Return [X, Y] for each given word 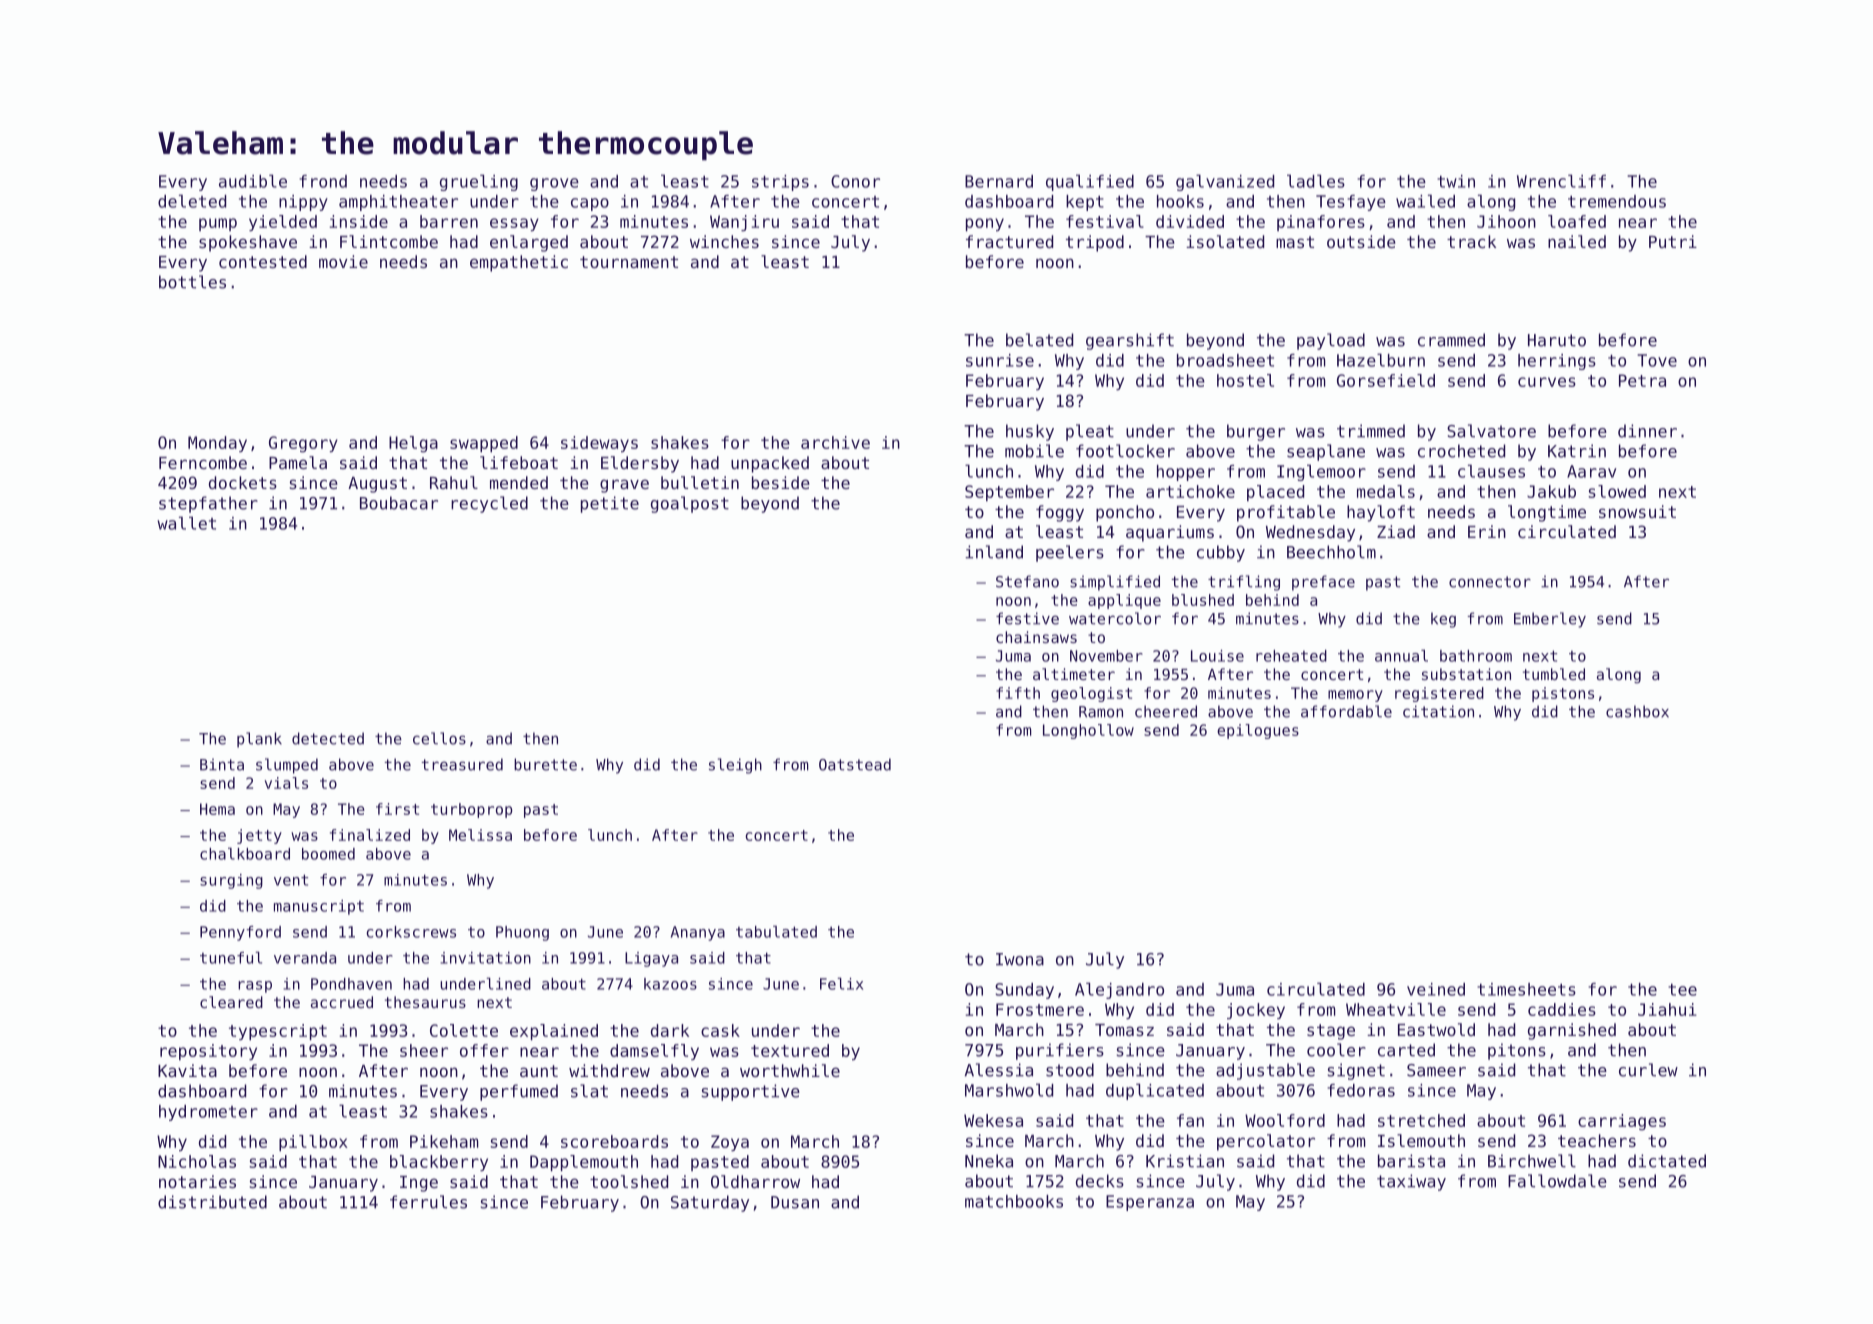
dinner [1647, 431]
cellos [439, 738]
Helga [413, 444]
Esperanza [1150, 1203]
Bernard [999, 181]
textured [790, 1050]
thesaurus [425, 1002]
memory [1355, 696]
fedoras [1361, 1090]
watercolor [1115, 618]
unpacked [770, 464]
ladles [1316, 181]
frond [323, 181]
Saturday [710, 1203]
